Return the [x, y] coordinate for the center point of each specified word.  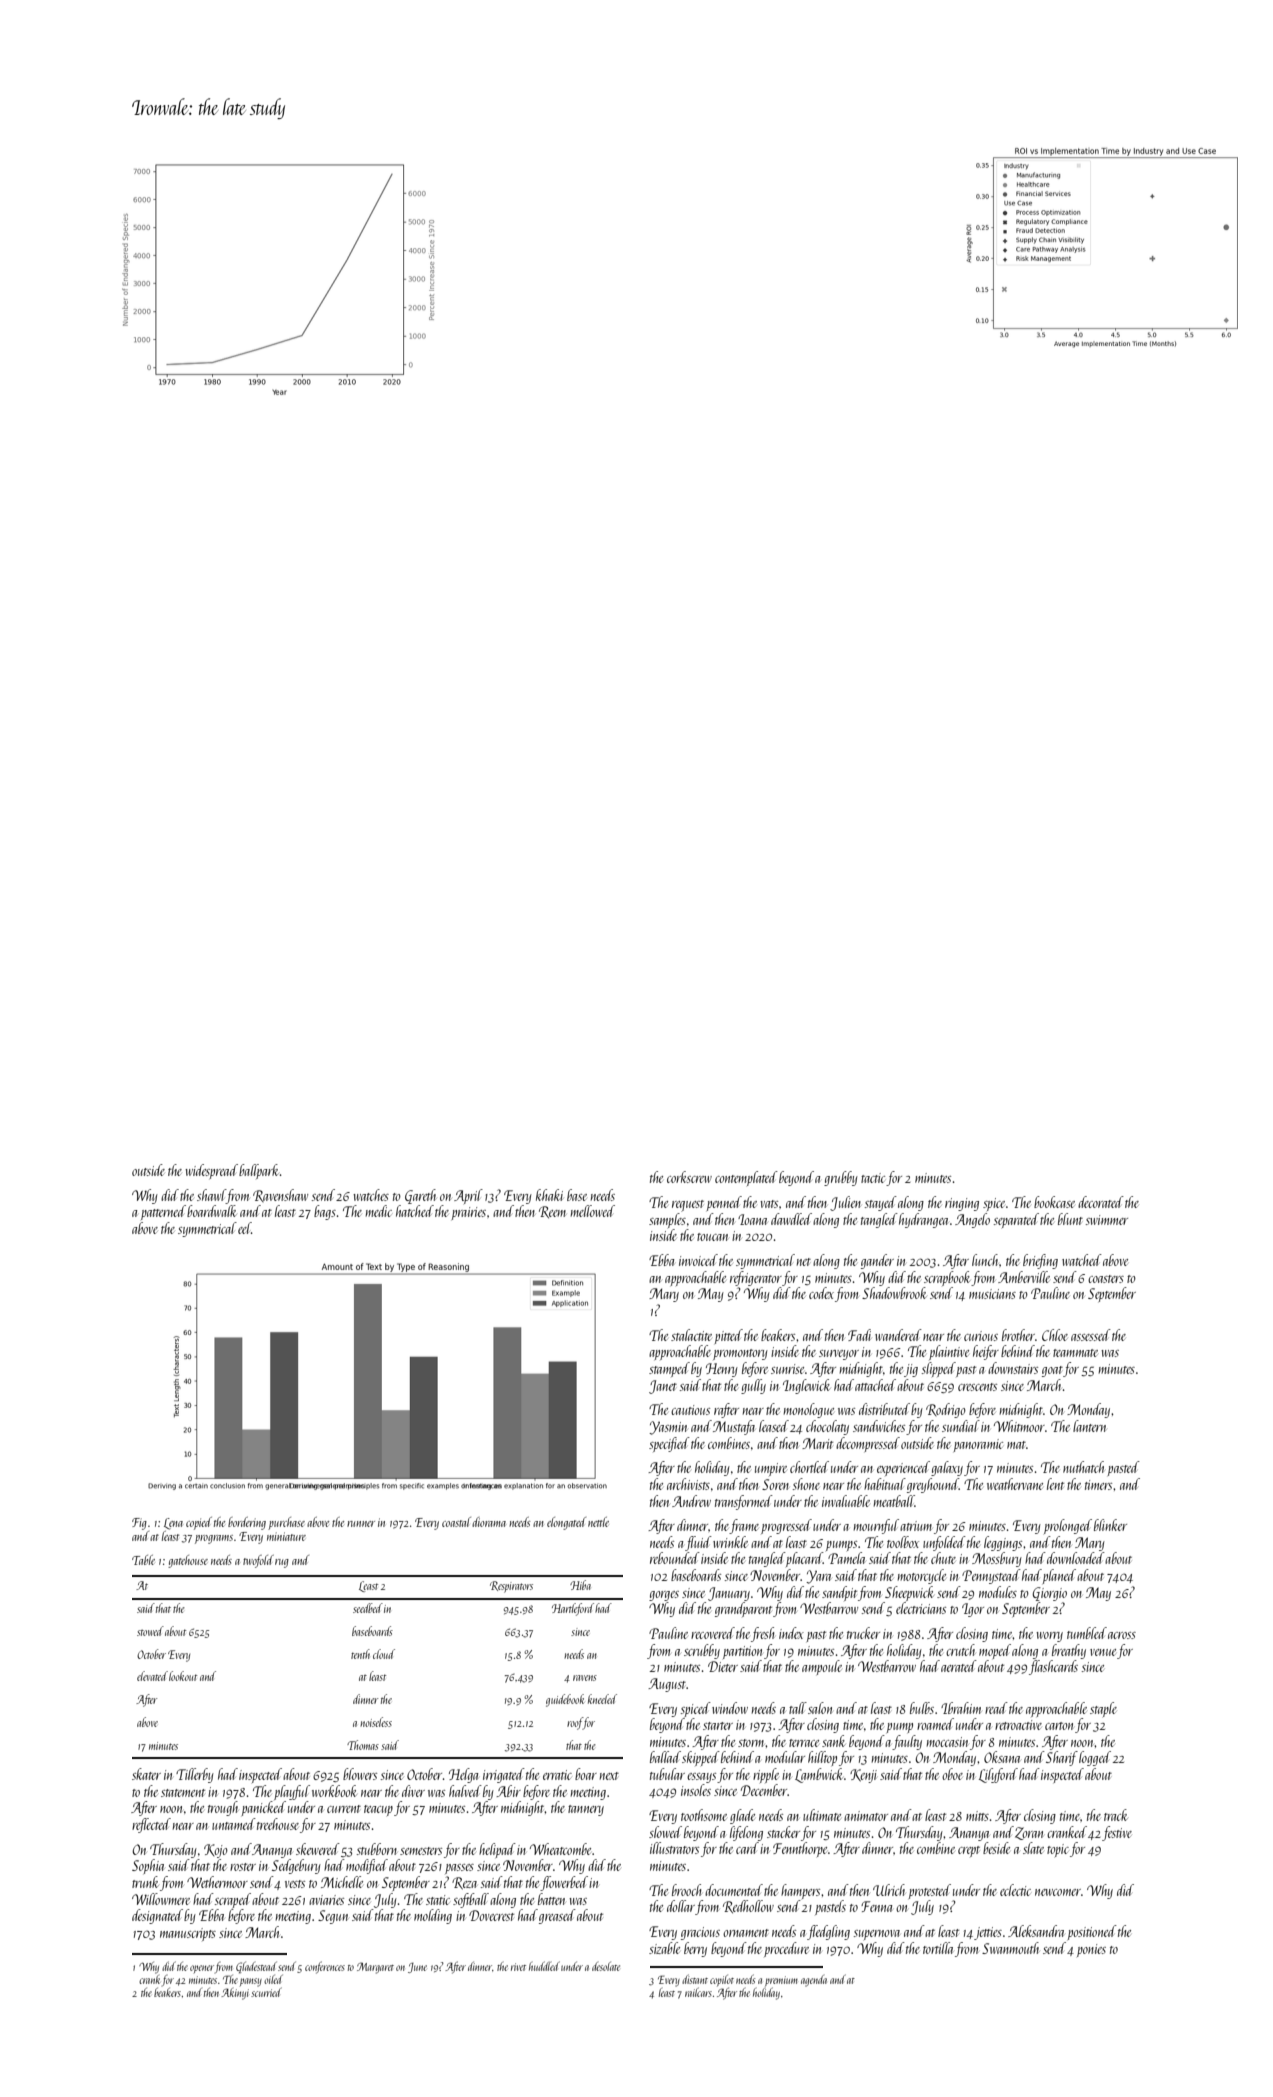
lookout [183, 1676]
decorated [1101, 1202]
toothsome [704, 1815]
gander [877, 1261]
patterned [163, 1212]
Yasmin [668, 1428]
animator [866, 1816]
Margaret [375, 1968]
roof [575, 1723]
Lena [173, 1524]
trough [223, 1808]
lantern [1089, 1426]
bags [325, 1212]
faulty [907, 1742]
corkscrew [689, 1177]
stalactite [691, 1335]
